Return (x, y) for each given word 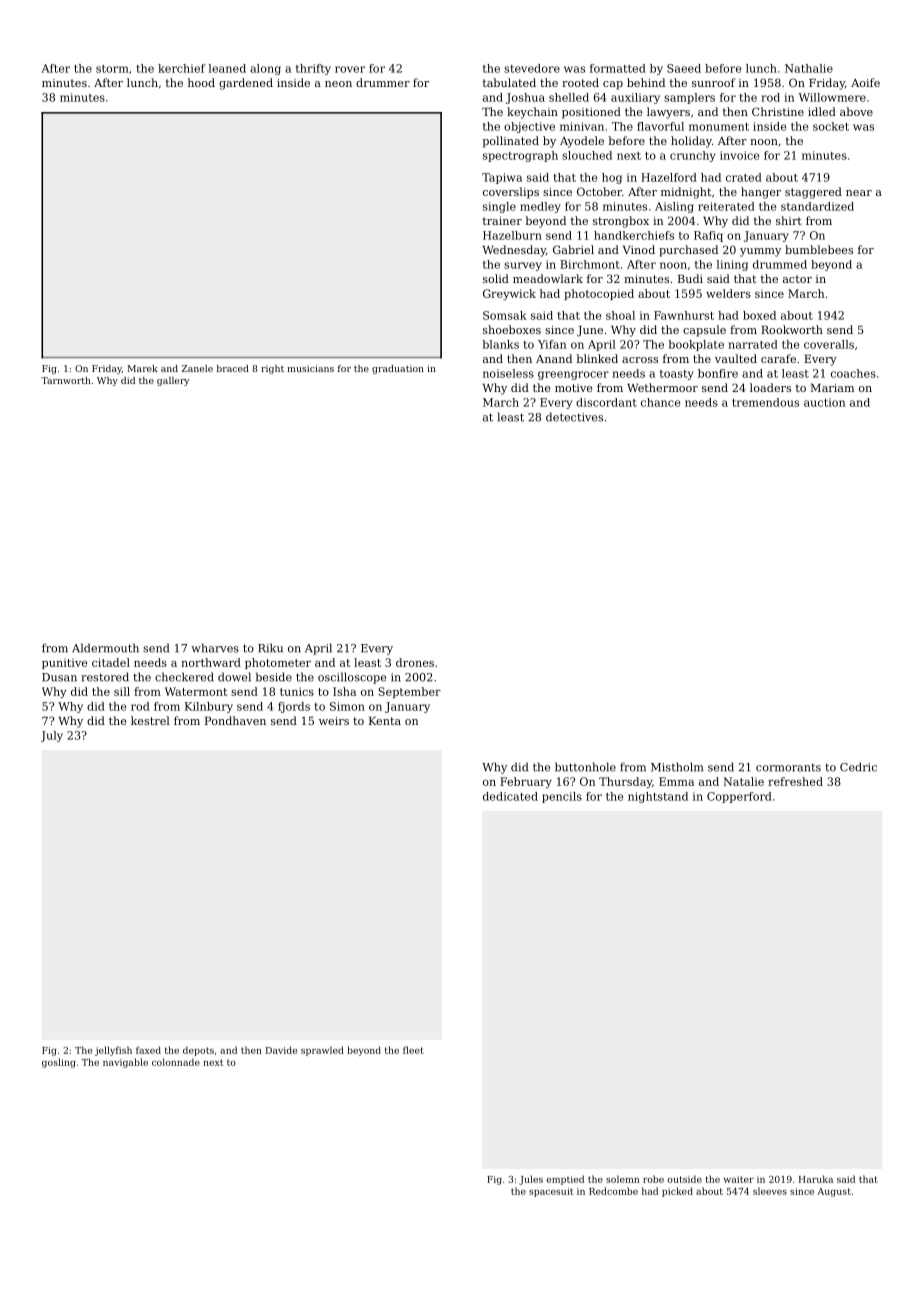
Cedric (858, 767)
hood (201, 82)
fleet (413, 1050)
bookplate (696, 345)
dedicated (510, 796)
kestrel (150, 720)
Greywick (509, 294)
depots (198, 1051)
